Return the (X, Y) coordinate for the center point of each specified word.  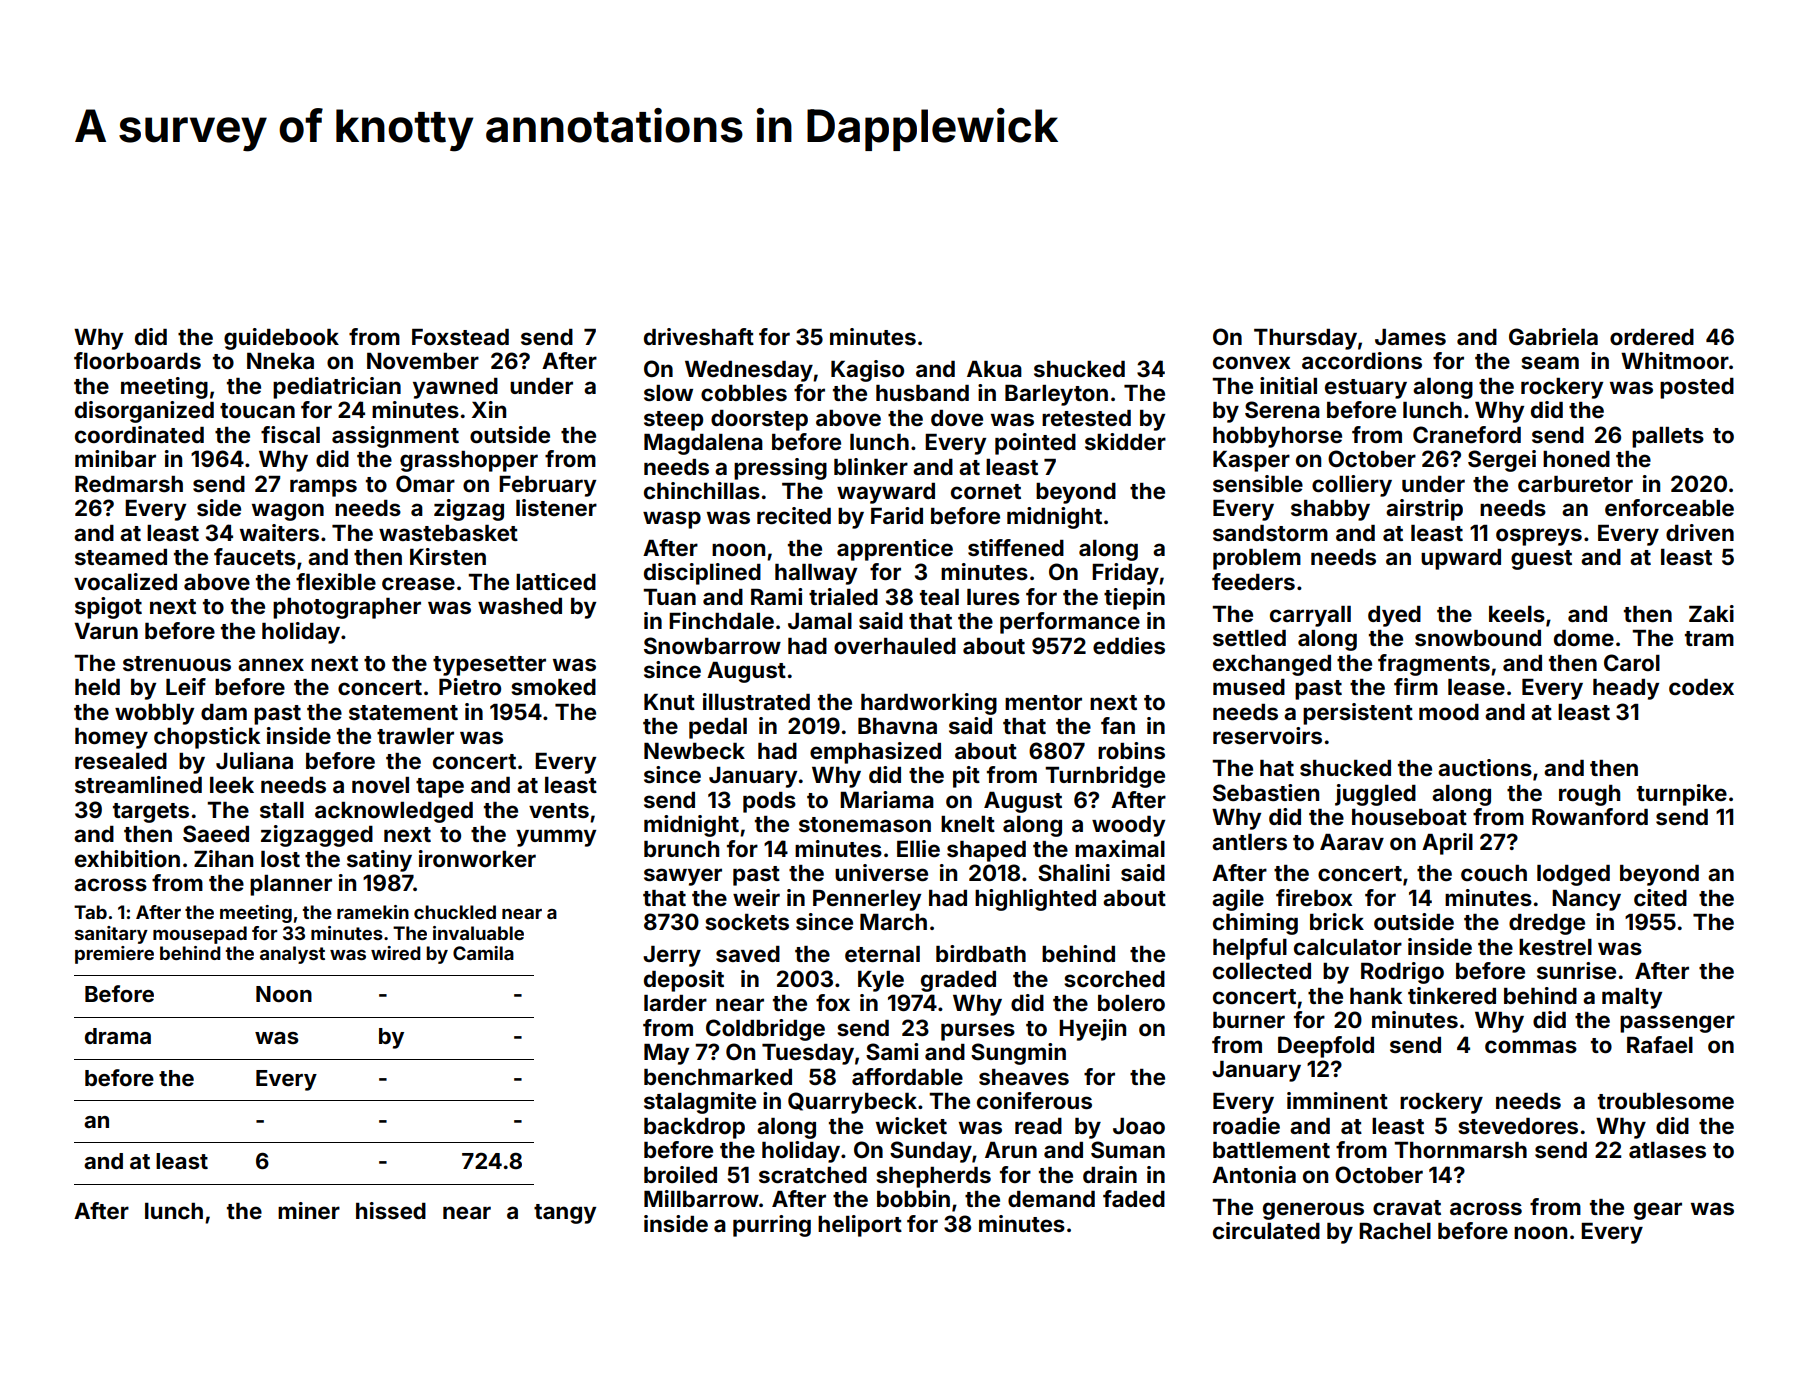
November (423, 361)
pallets (1668, 437)
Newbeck (694, 751)
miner (309, 1210)
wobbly (154, 714)
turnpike (1682, 795)
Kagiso (867, 371)
